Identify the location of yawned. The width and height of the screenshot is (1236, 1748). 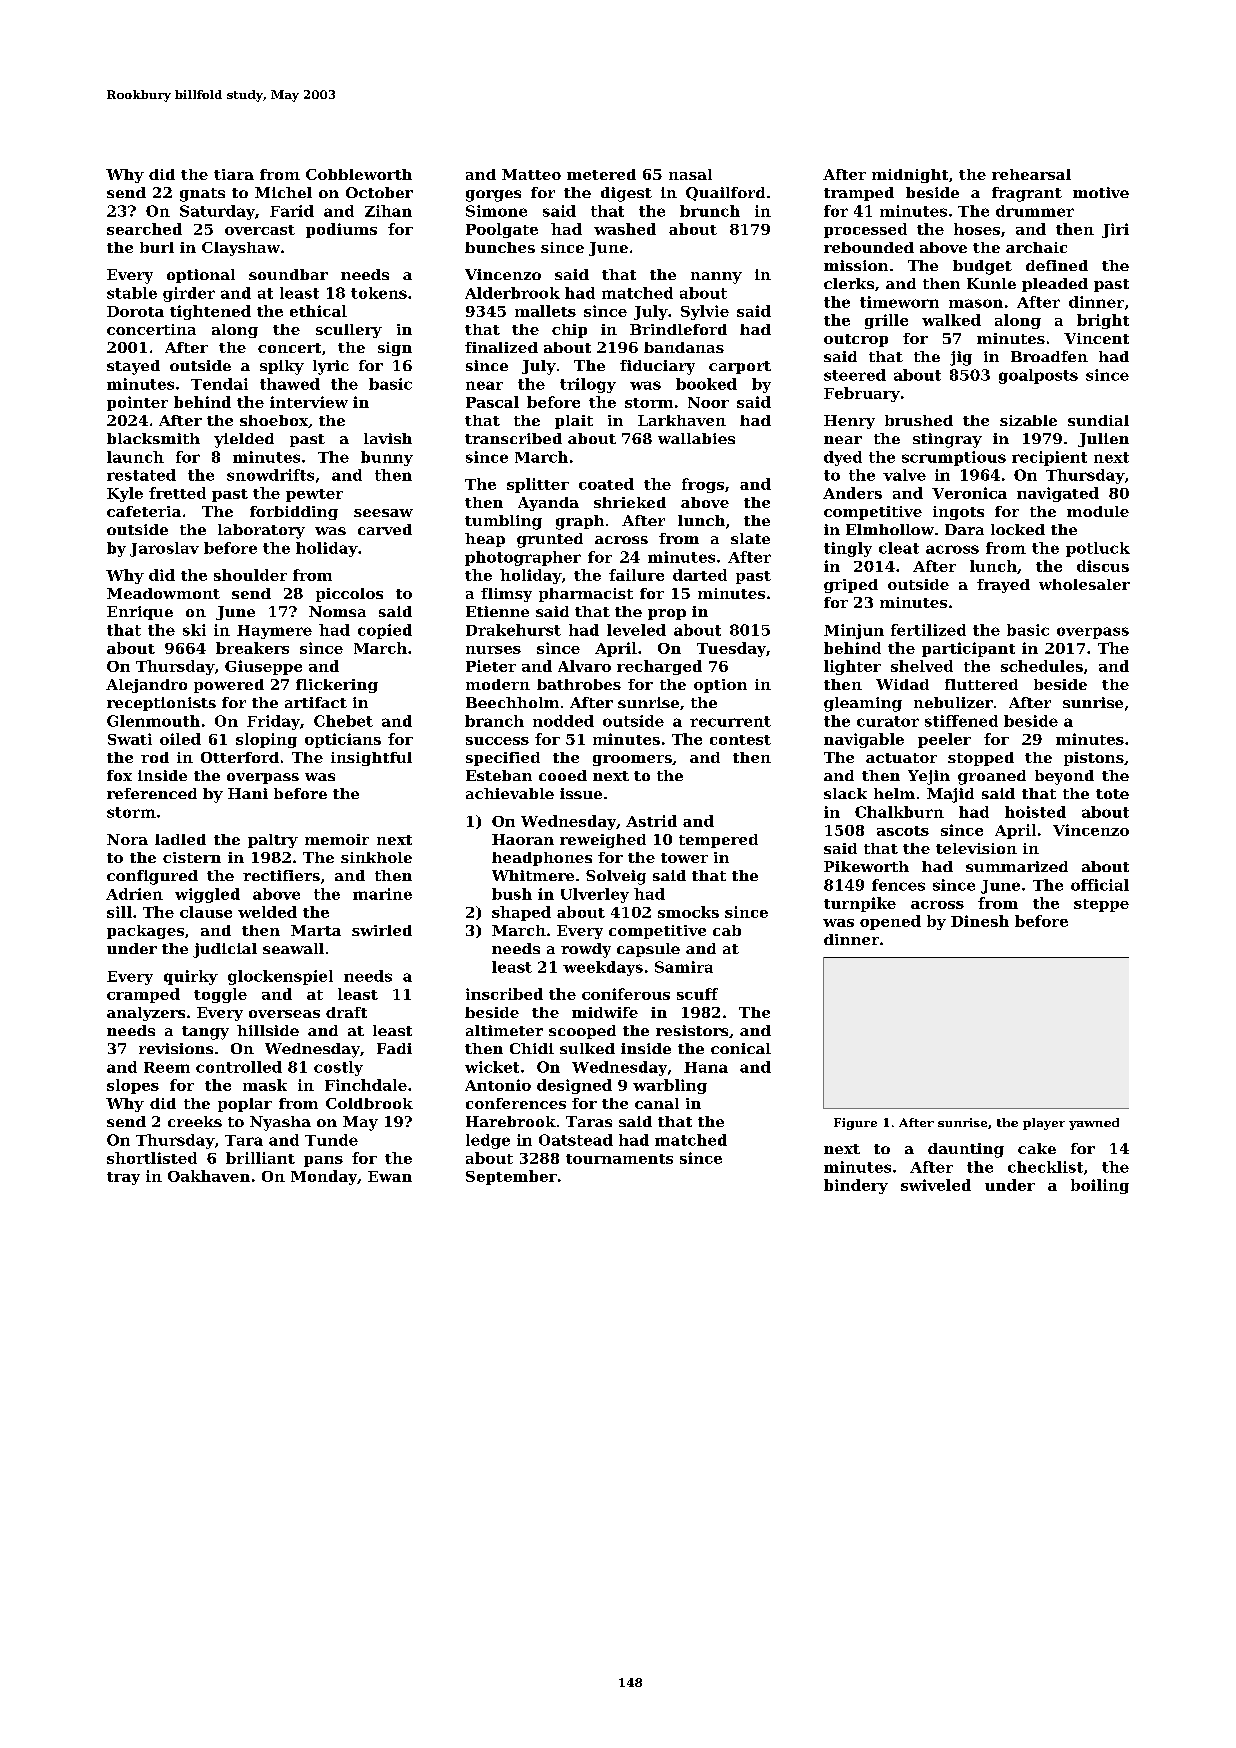
(1094, 1124).
